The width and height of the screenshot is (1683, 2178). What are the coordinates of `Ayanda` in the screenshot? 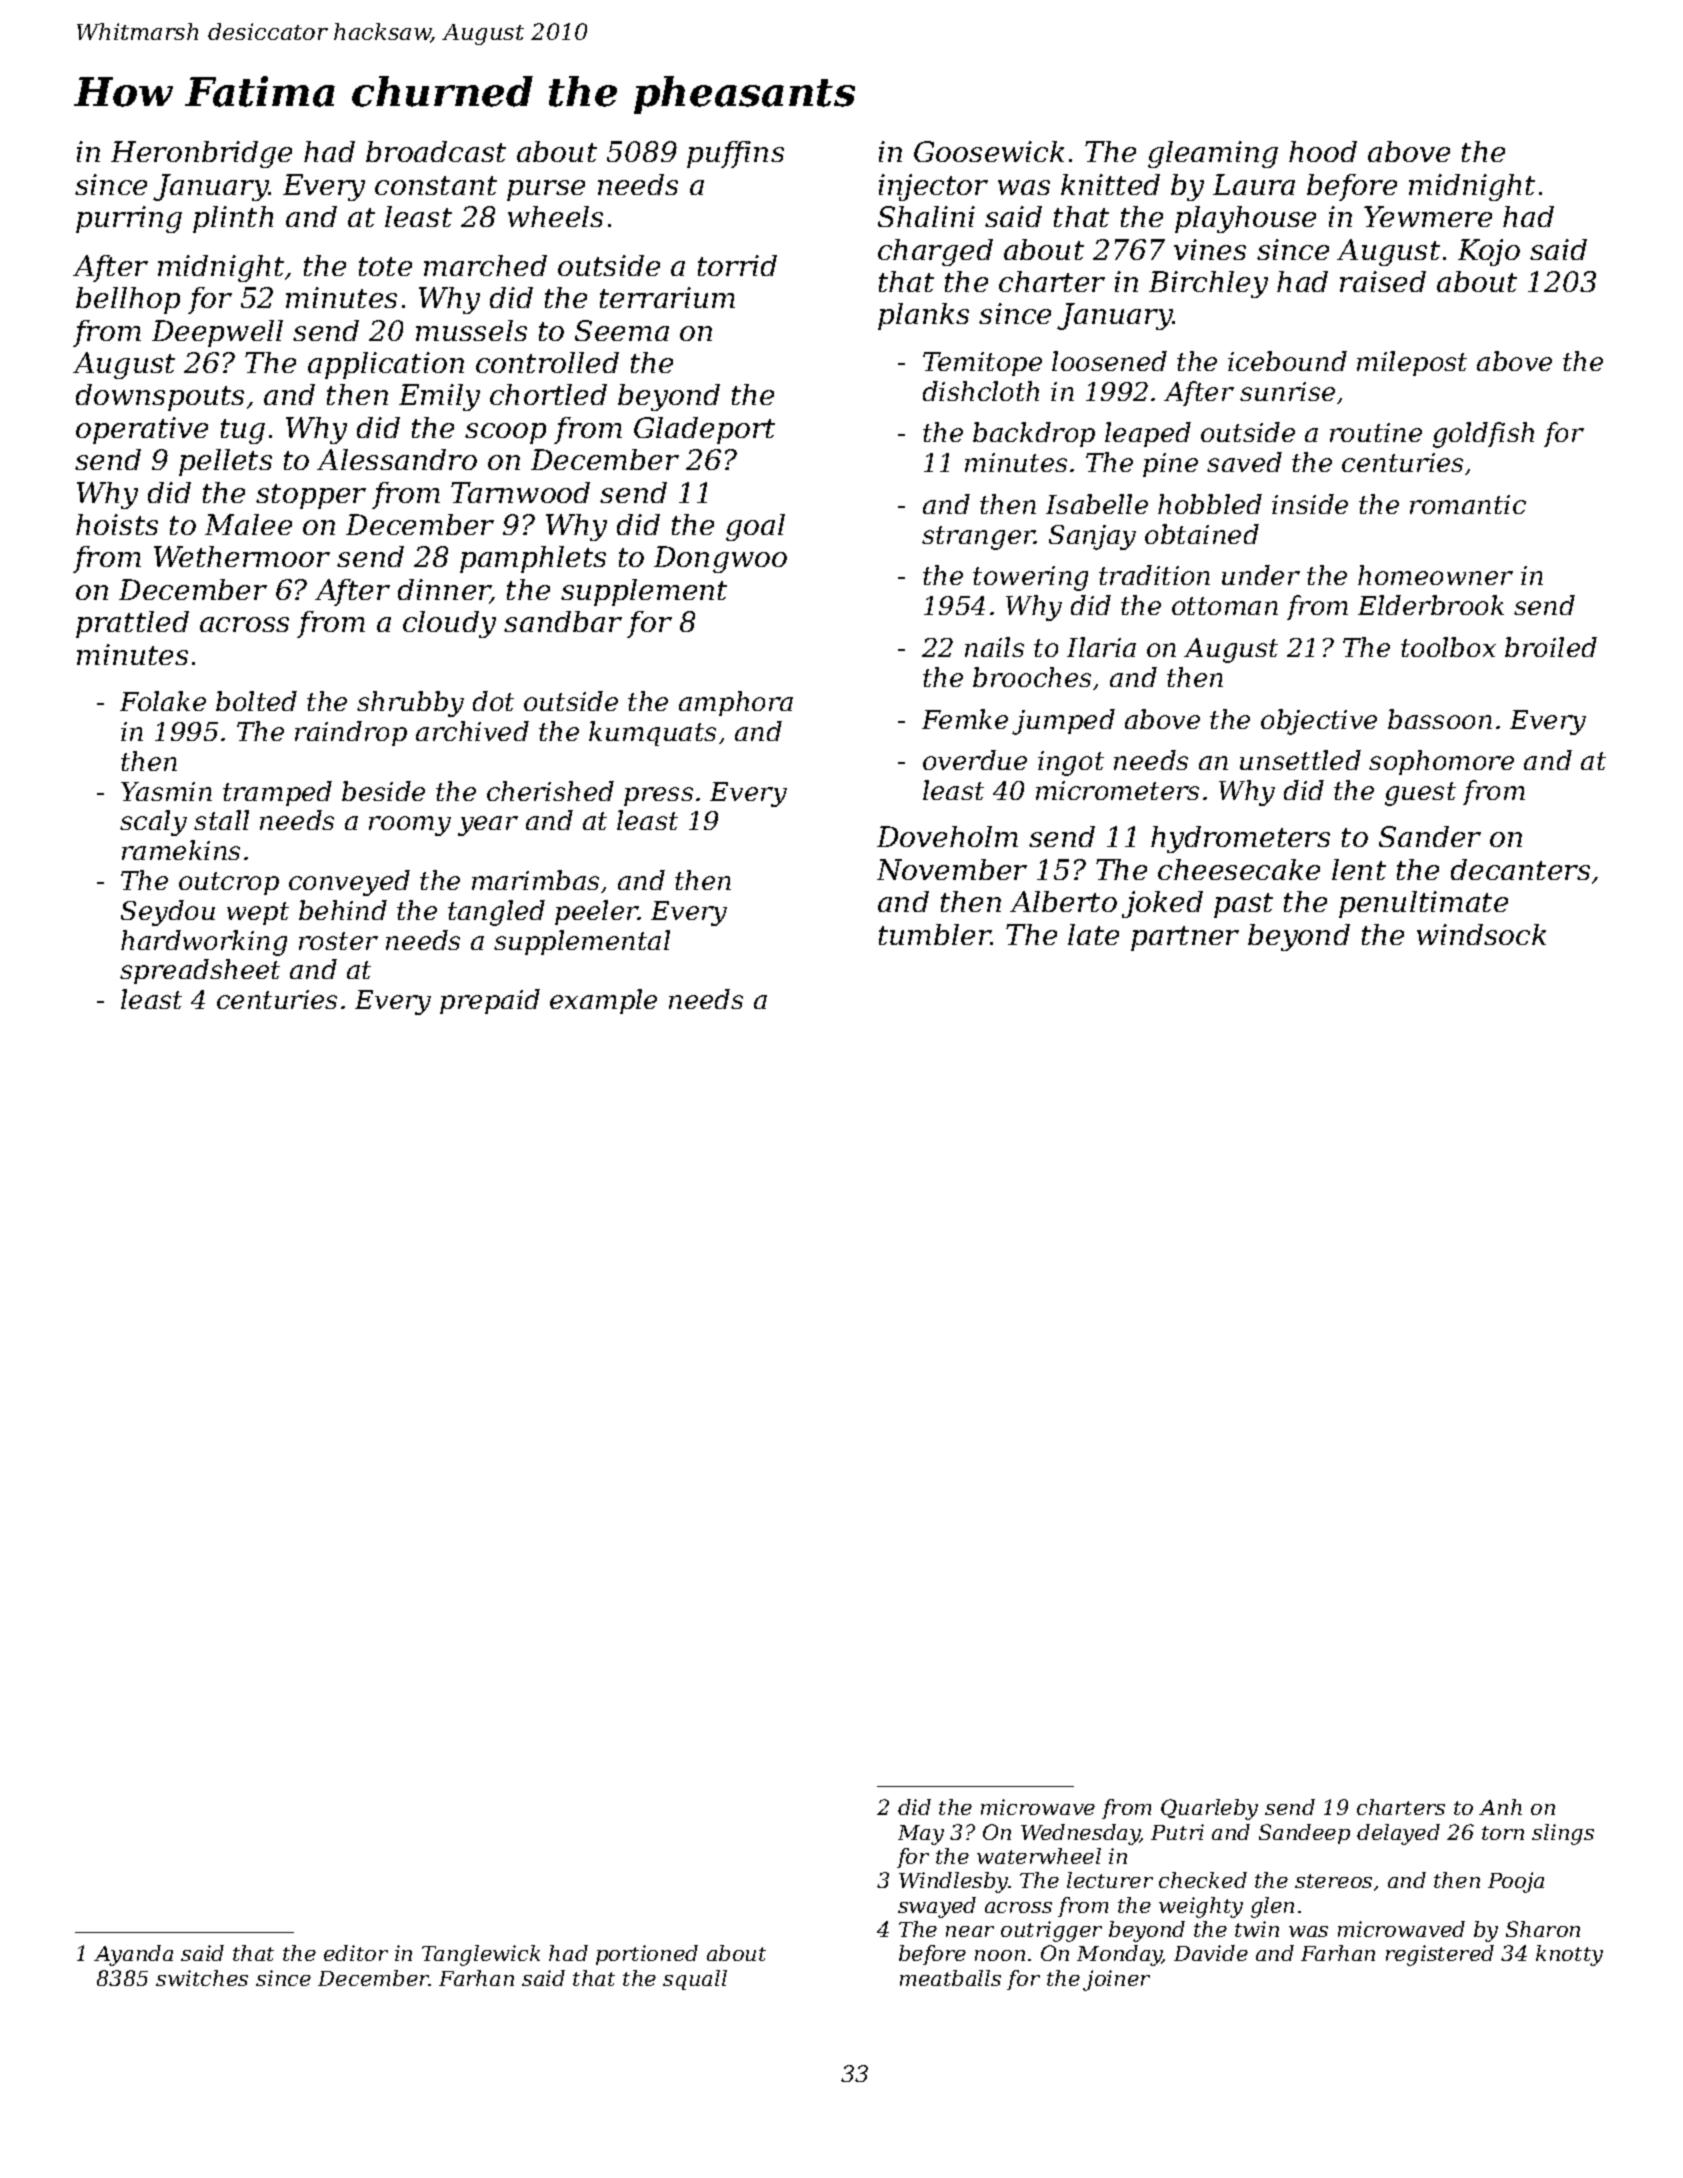 It's located at (133, 1955).
